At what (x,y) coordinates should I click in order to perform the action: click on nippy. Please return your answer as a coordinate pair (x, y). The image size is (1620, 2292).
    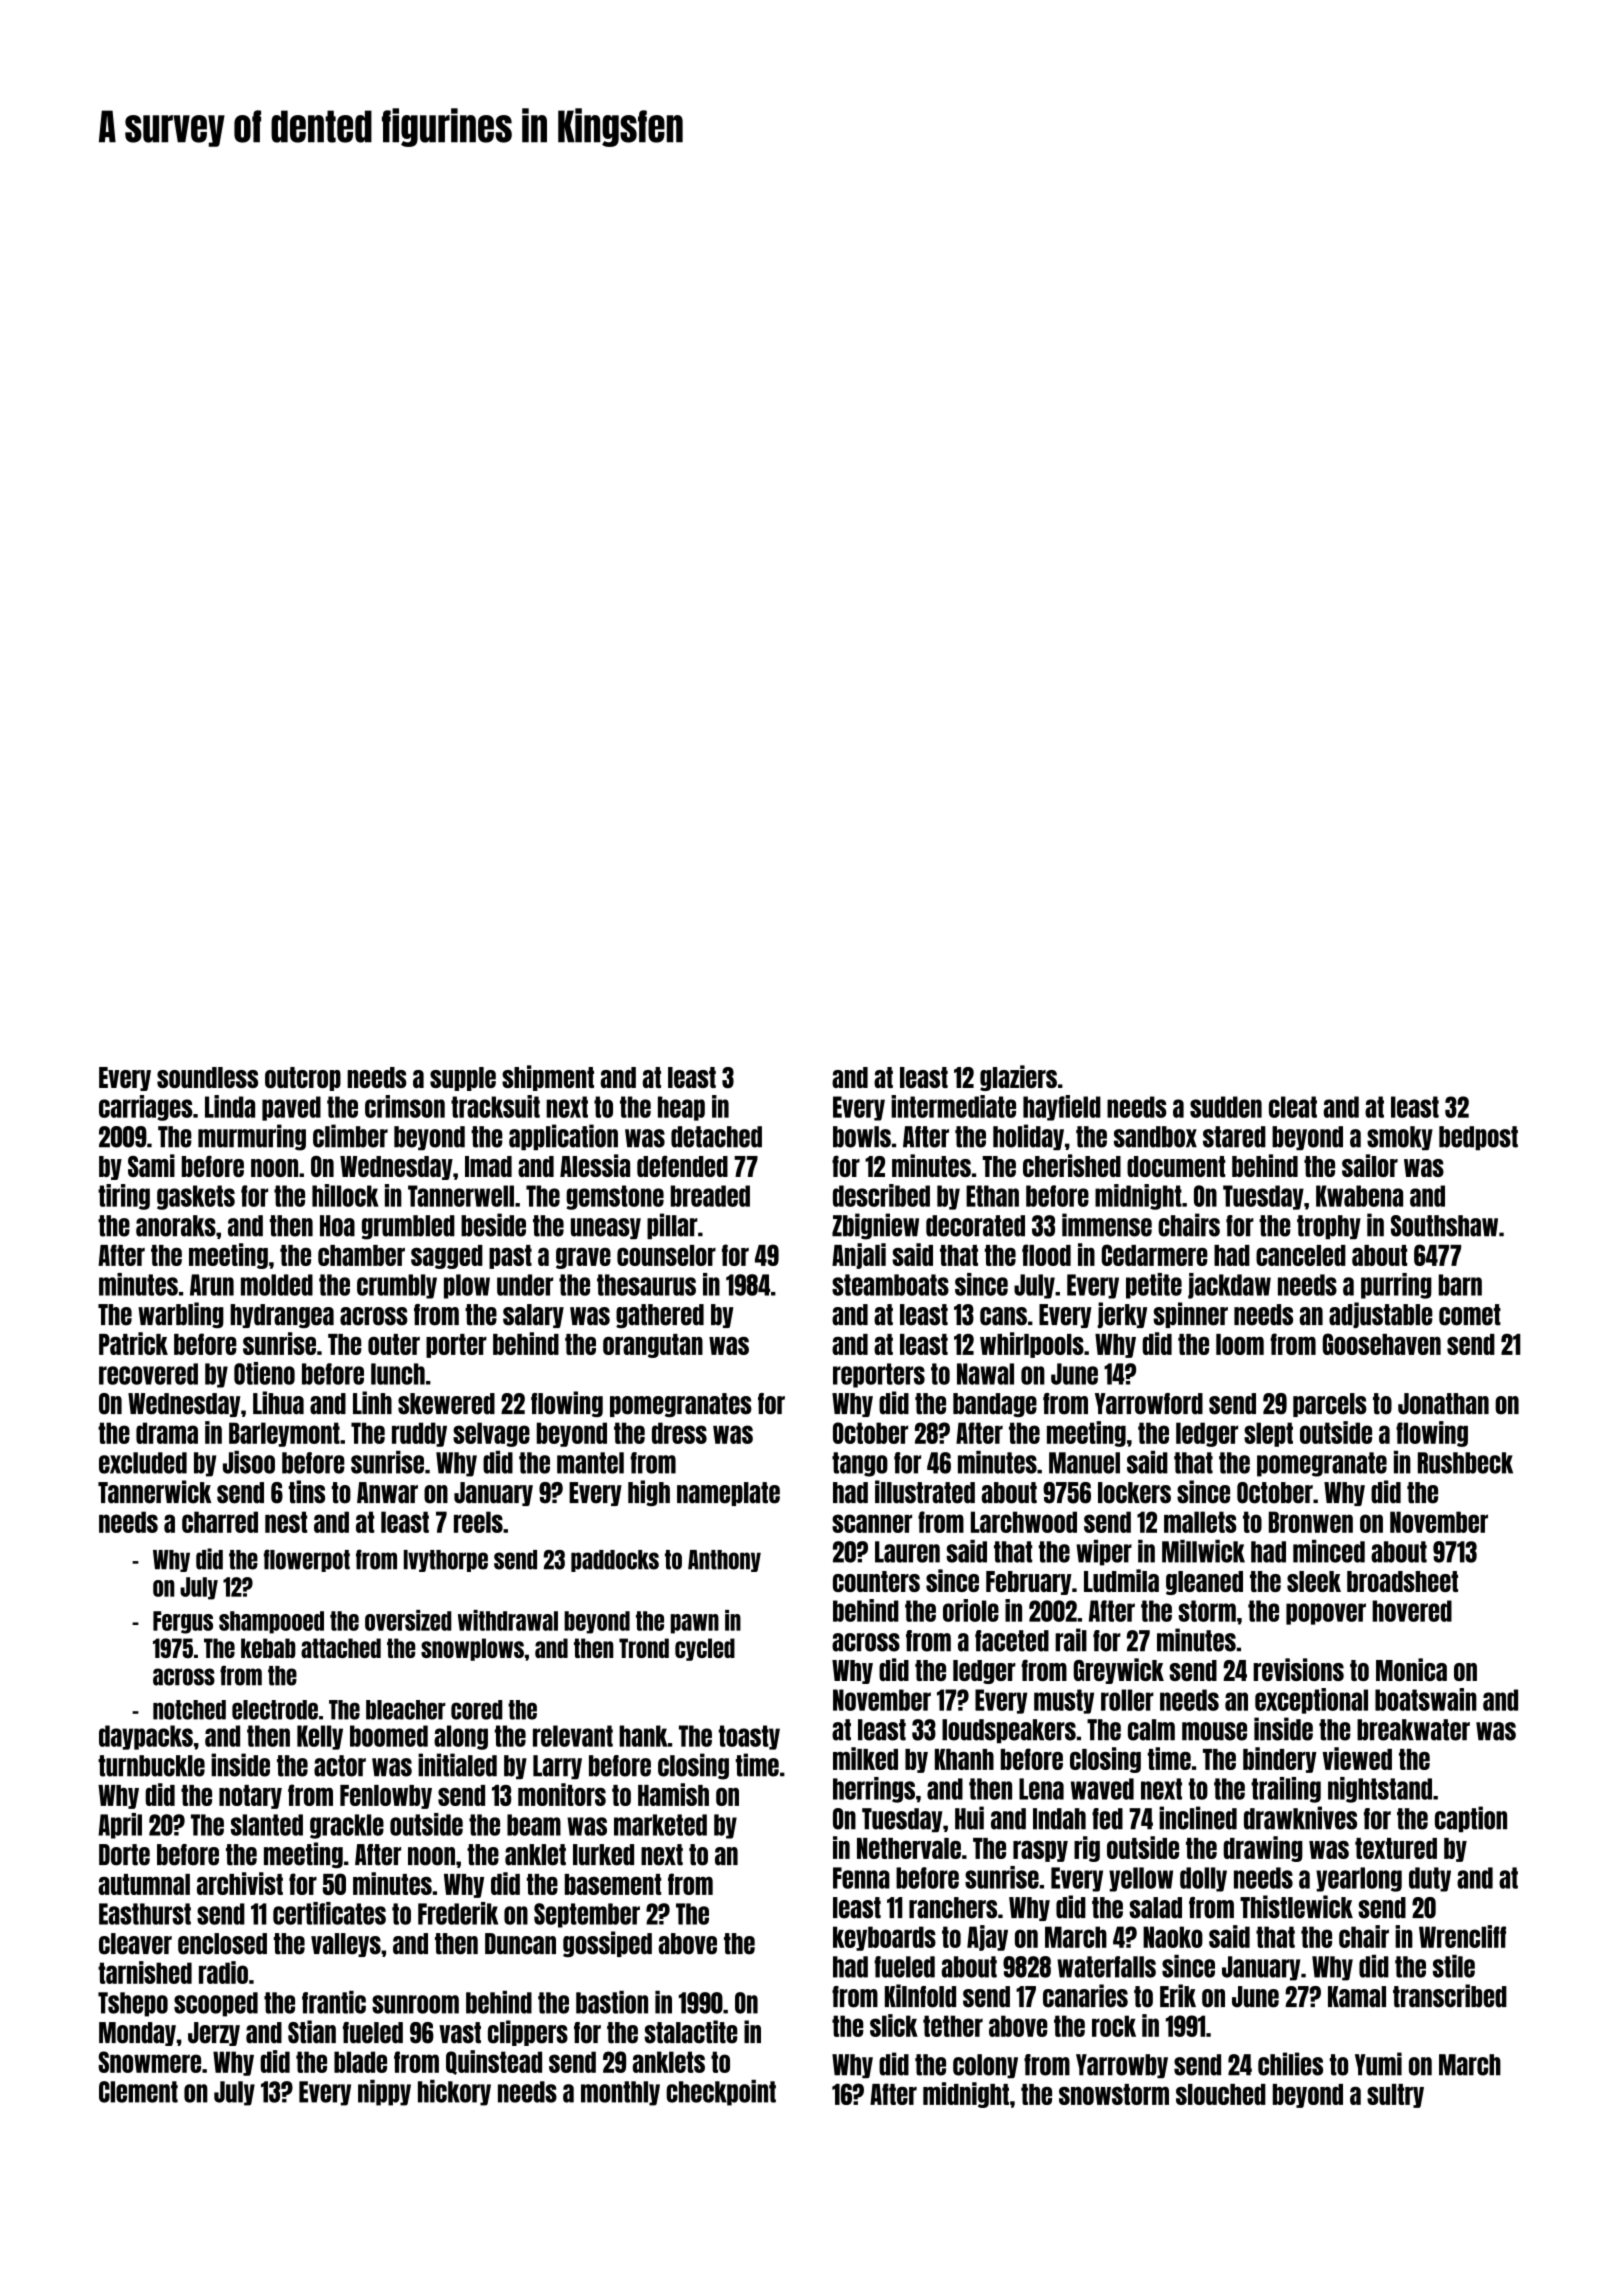
    Looking at the image, I should click on (384, 2093).
